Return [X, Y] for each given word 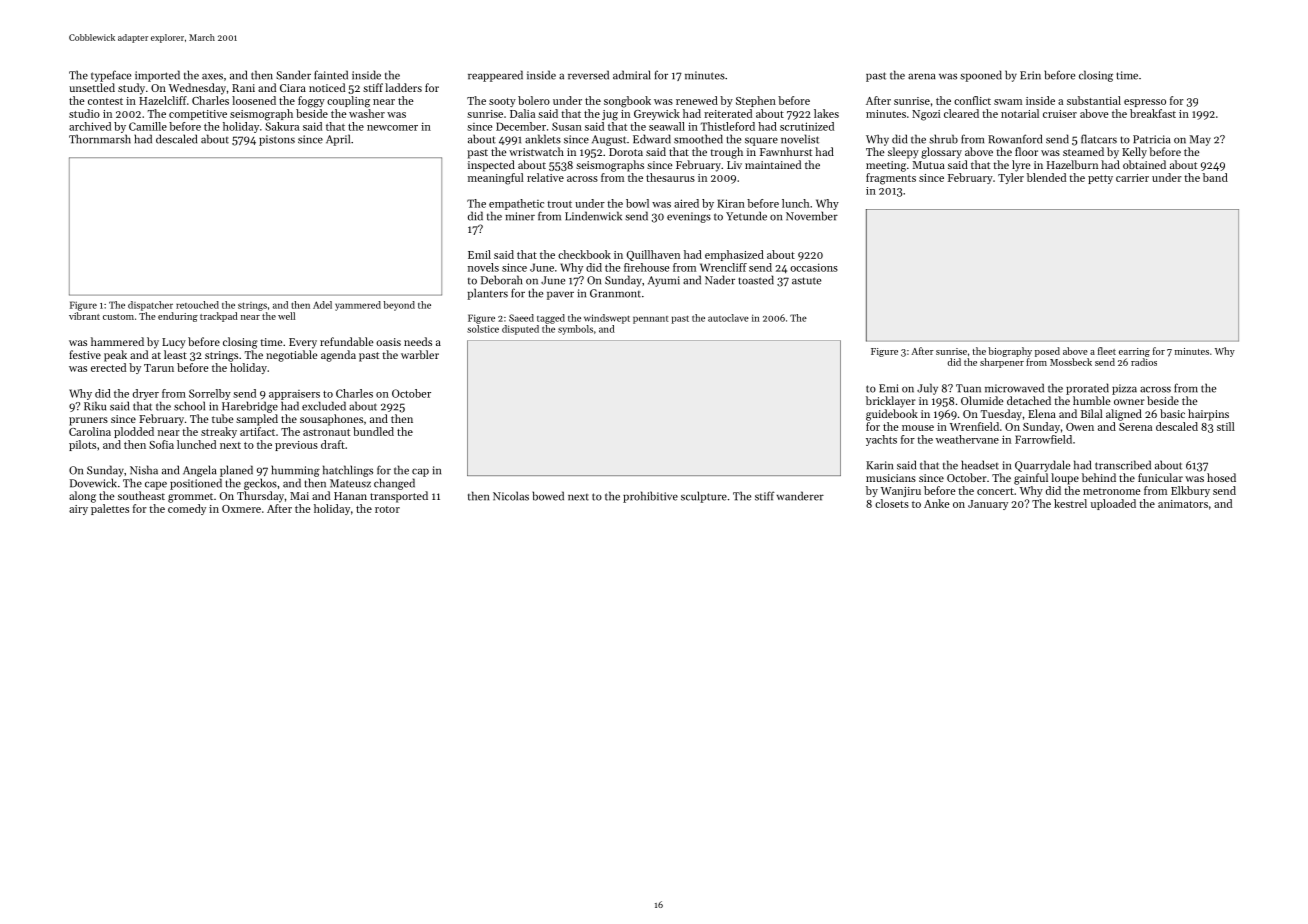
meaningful [496, 179]
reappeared [495, 76]
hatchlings [348, 471]
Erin [1030, 75]
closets [892, 503]
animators [1183, 504]
